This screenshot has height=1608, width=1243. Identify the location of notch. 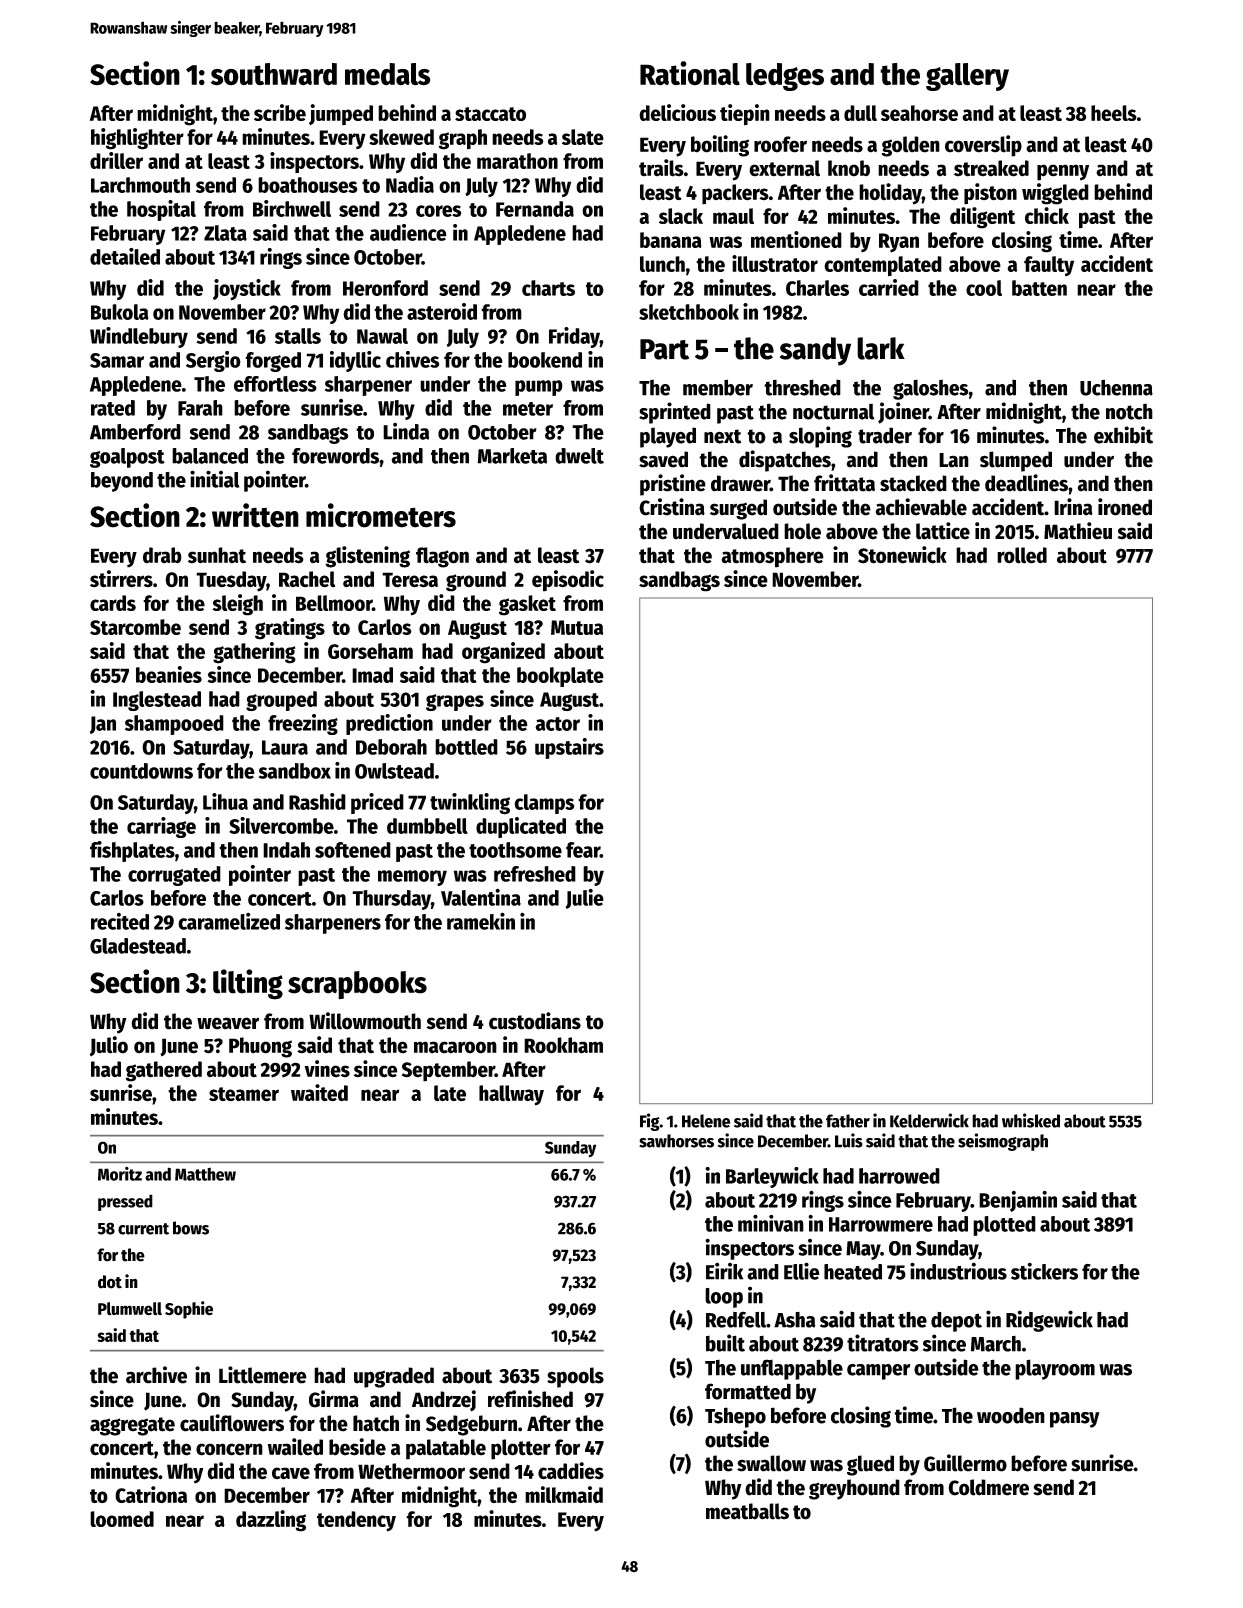
(1129, 411).
